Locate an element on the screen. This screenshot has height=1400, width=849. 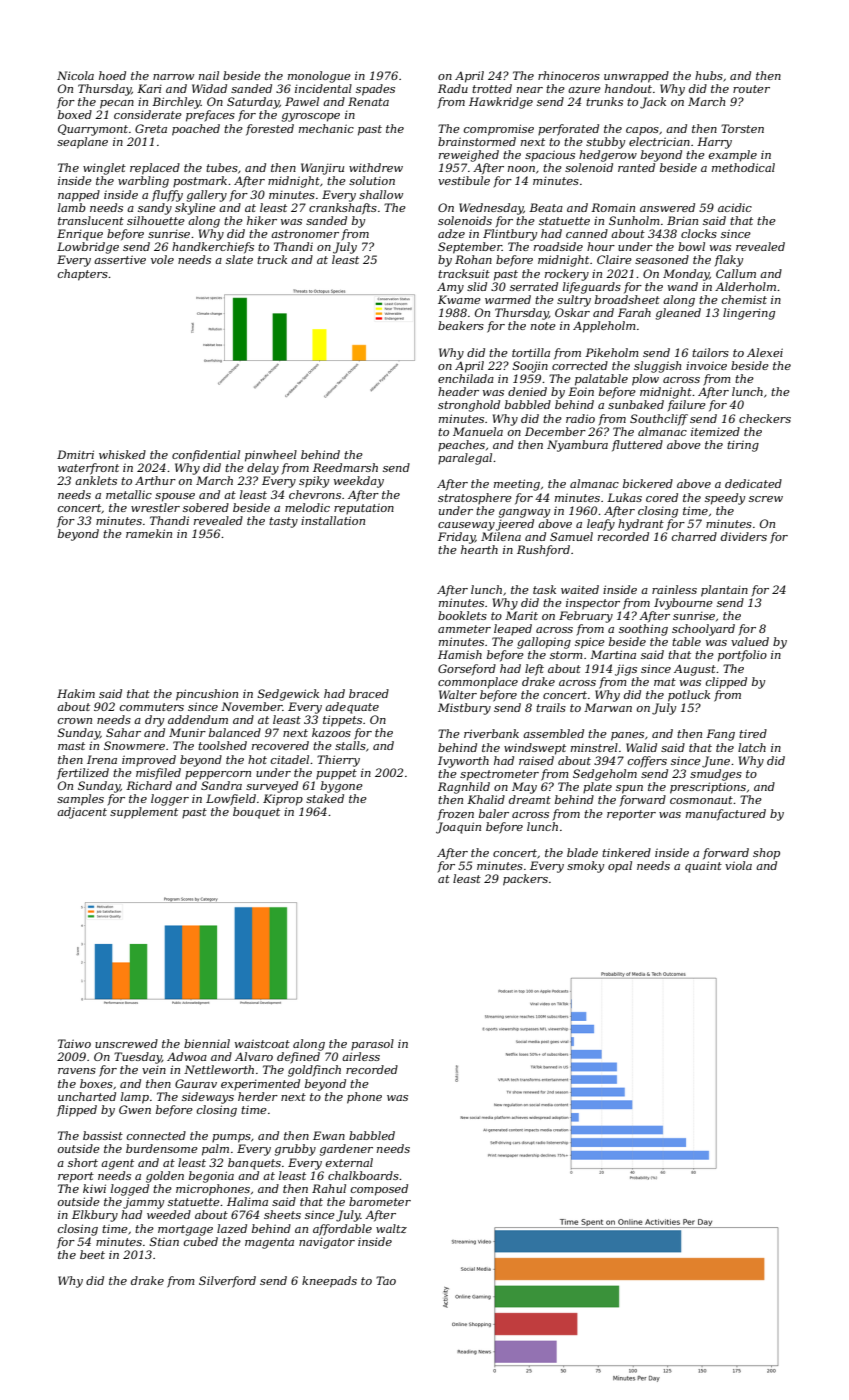
improved is located at coordinates (149, 760).
